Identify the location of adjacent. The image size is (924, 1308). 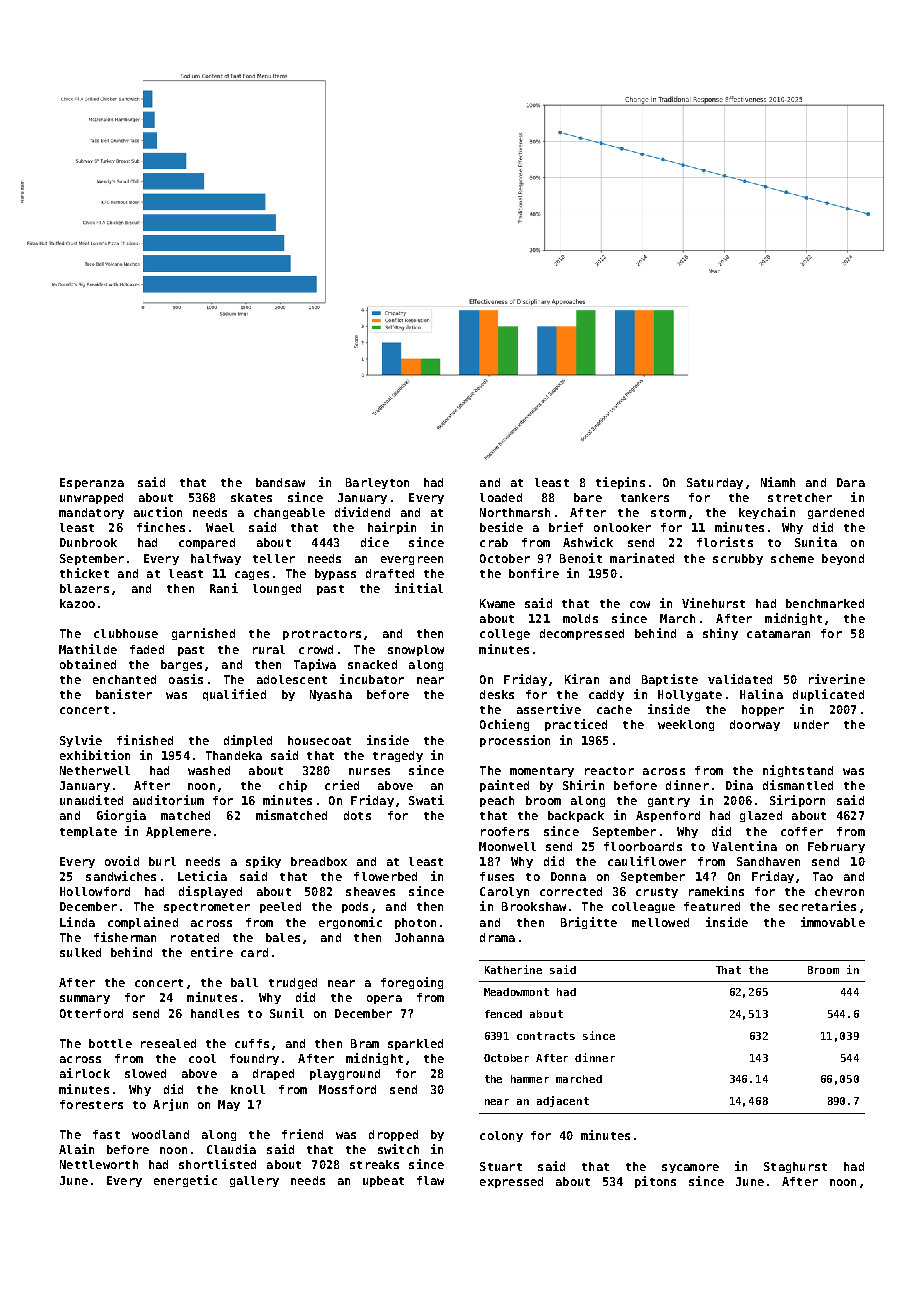
(563, 1101).
